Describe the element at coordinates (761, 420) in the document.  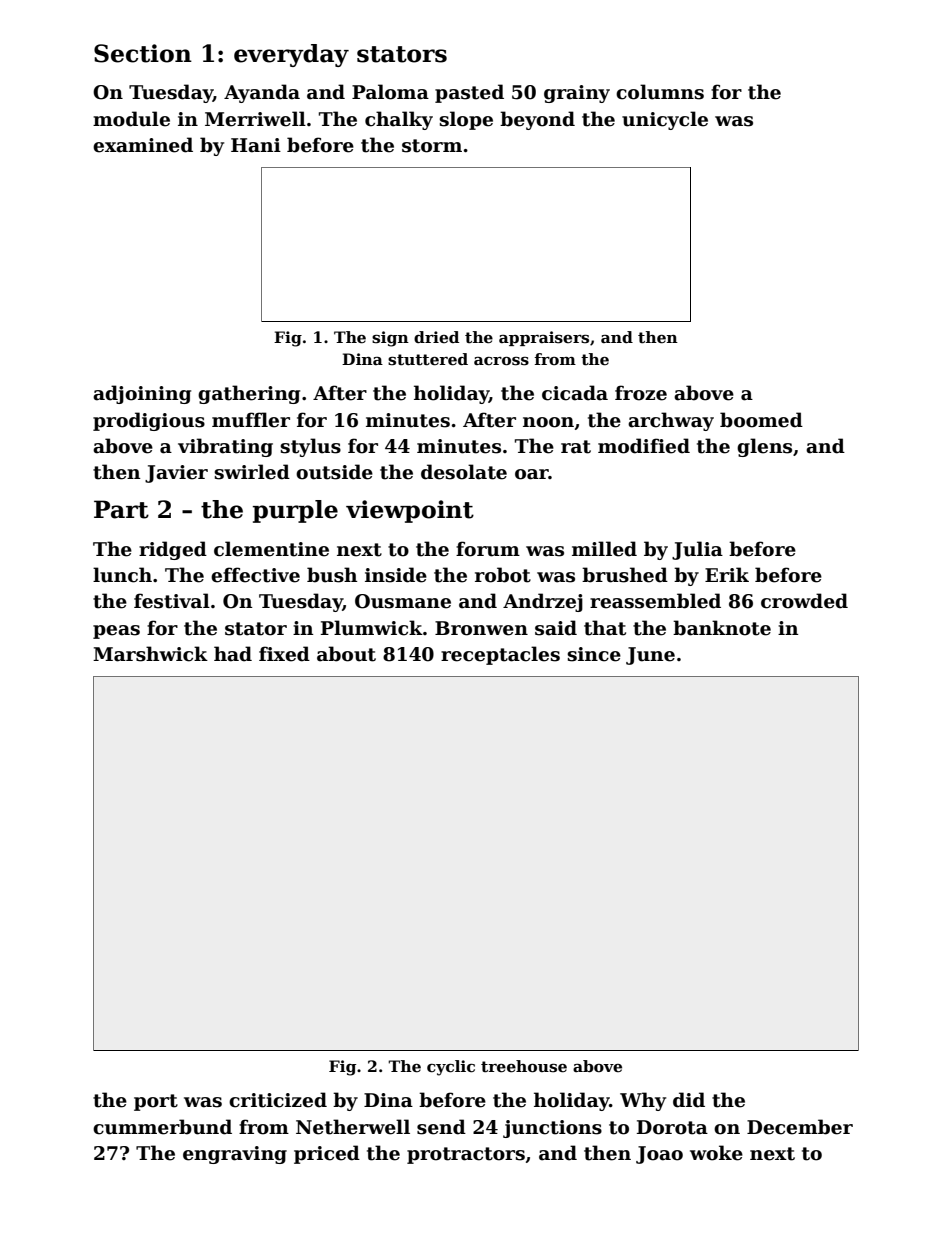
I see `boomed` at that location.
